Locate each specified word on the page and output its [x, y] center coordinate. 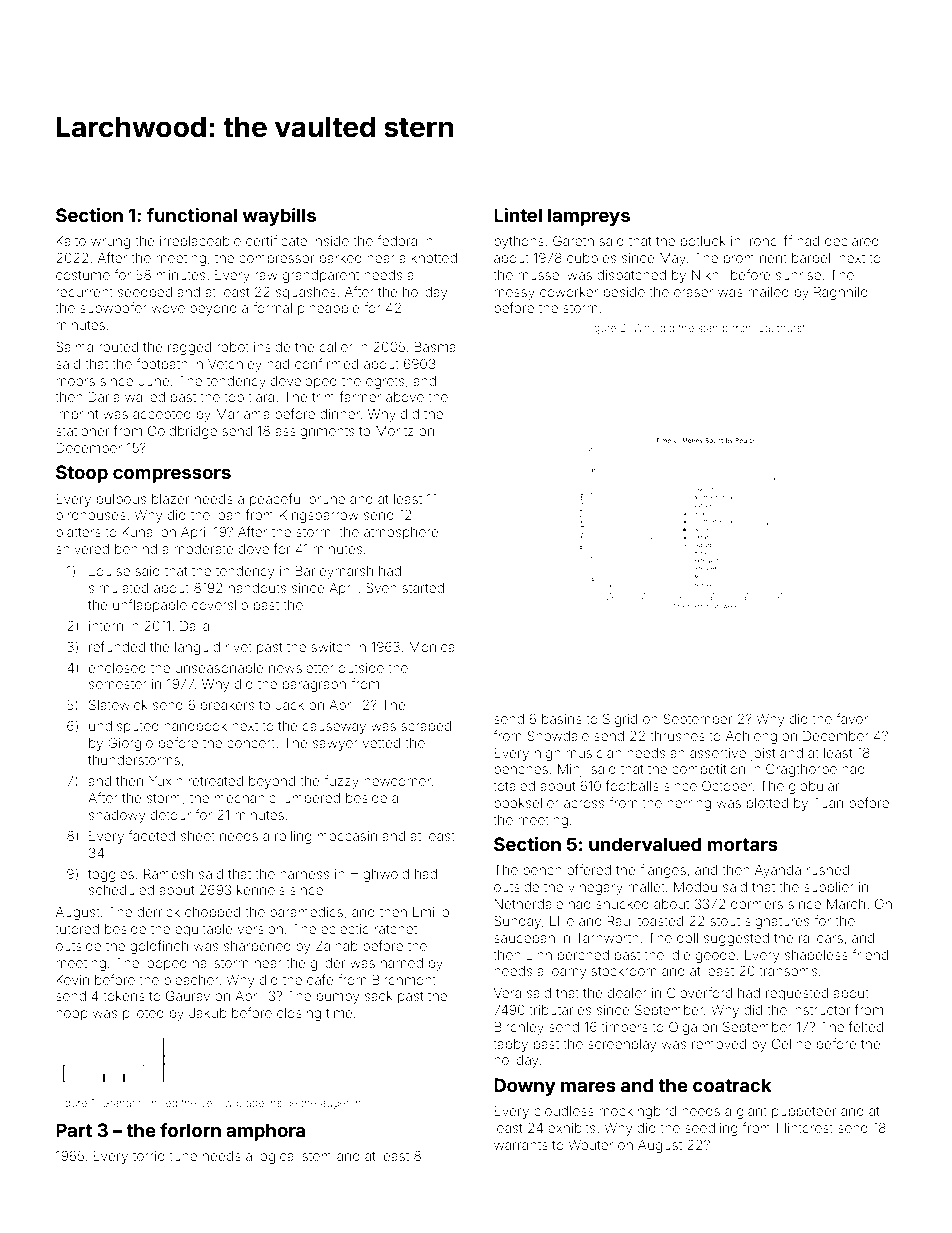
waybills [279, 217]
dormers [757, 904]
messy [514, 294]
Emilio [431, 912]
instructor [821, 1010]
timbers [624, 1027]
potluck [703, 242]
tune [183, 1156]
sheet [198, 836]
